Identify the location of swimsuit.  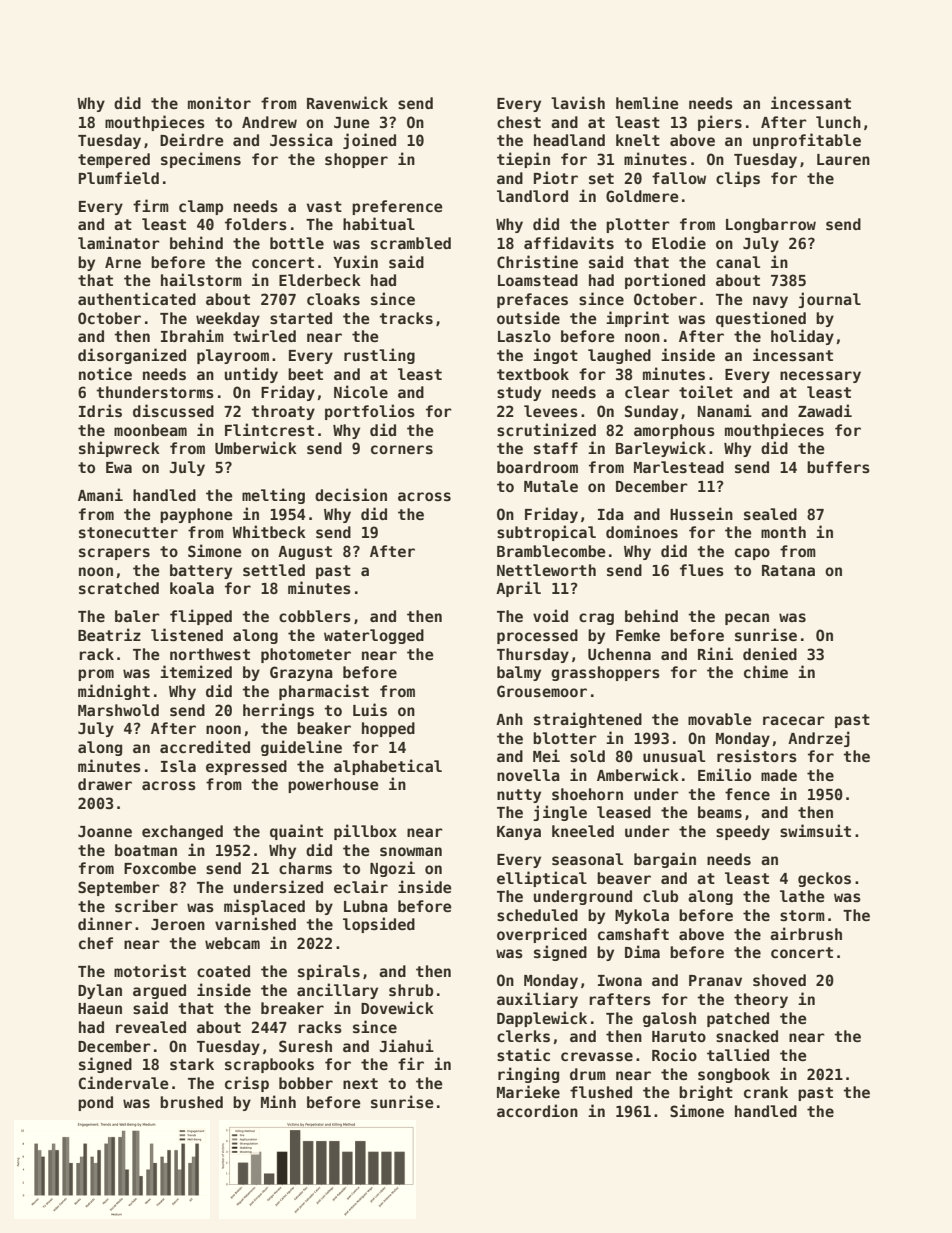
(815, 830).
